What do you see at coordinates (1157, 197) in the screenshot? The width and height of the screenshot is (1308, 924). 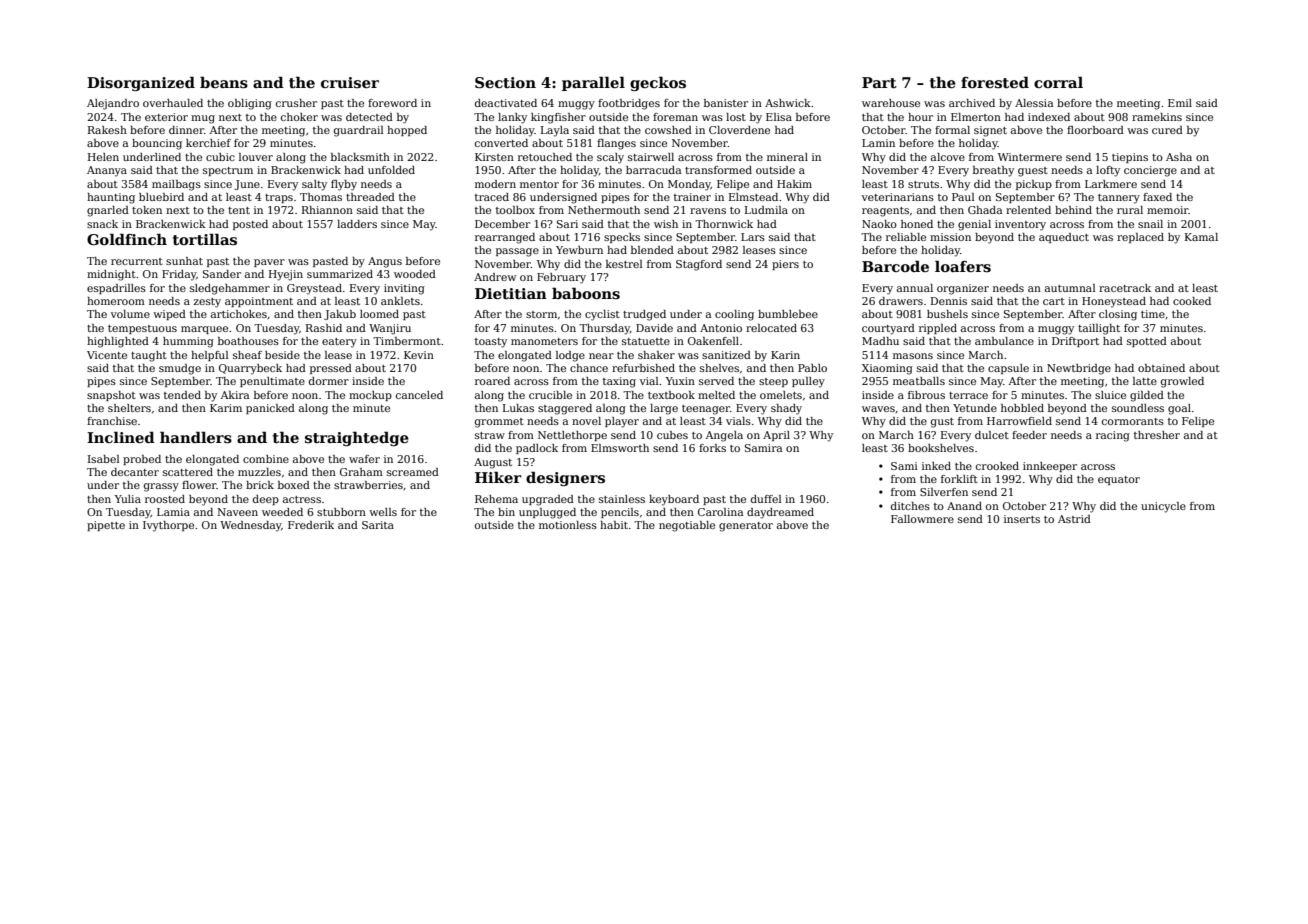 I see `faxed` at bounding box center [1157, 197].
